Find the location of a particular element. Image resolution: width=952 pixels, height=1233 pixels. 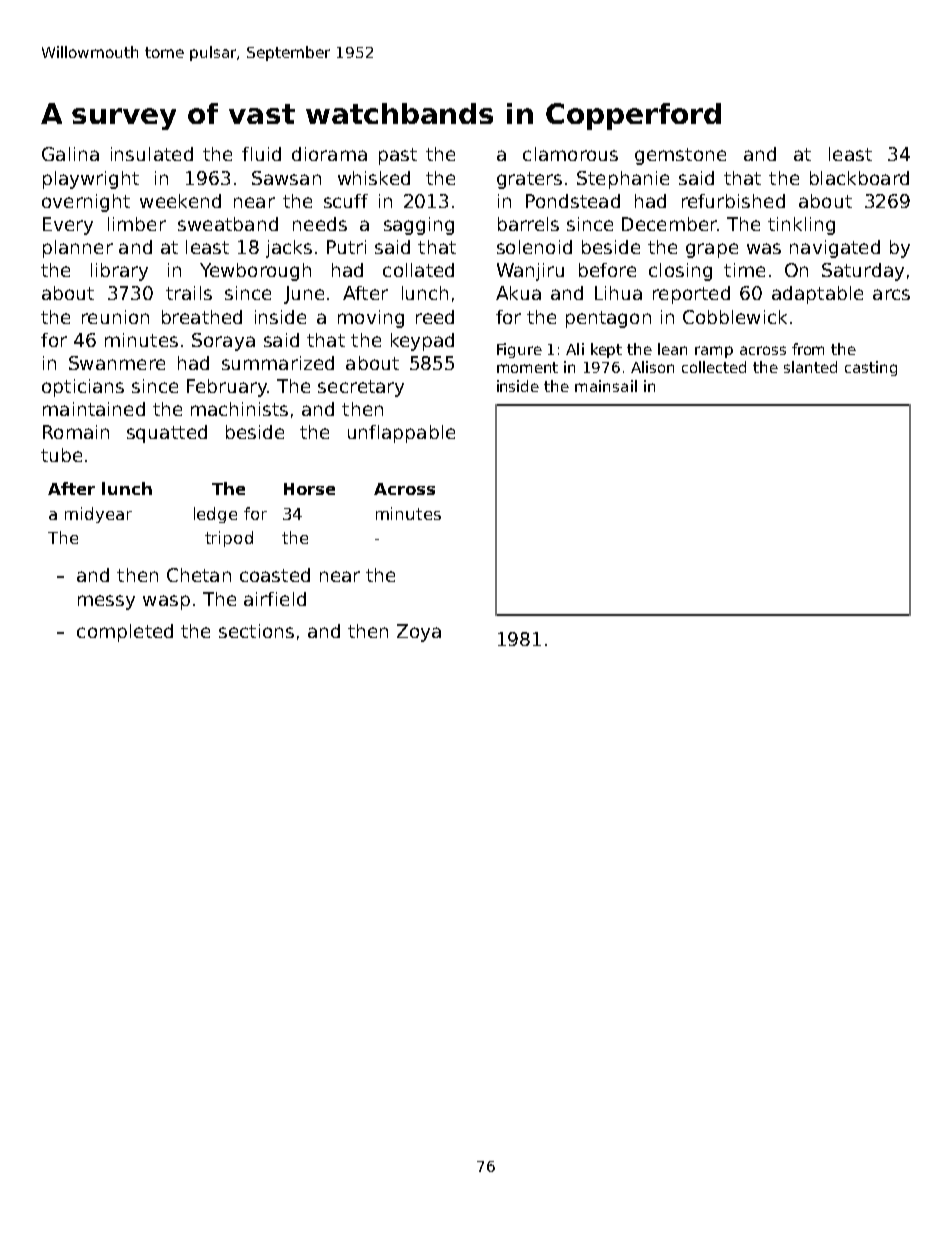

tinkling is located at coordinates (801, 226).
